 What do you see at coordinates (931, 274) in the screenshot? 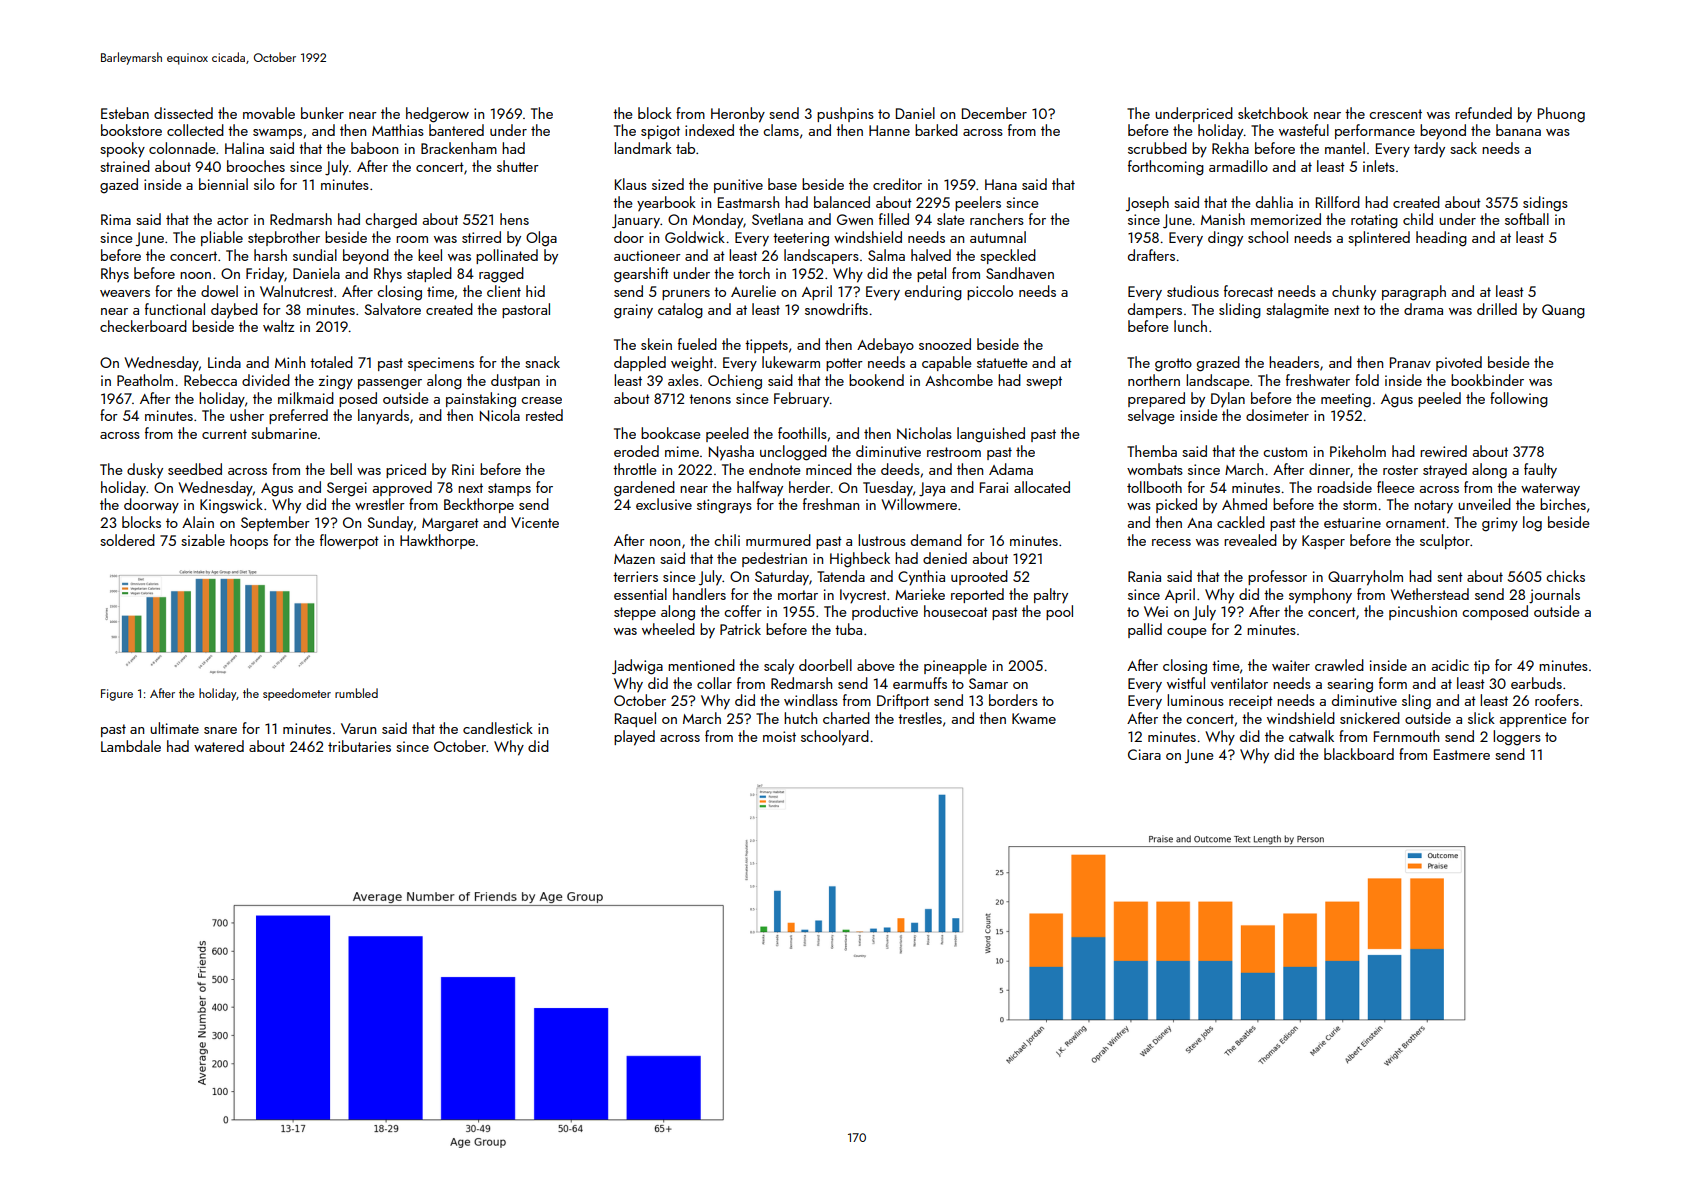
I see `petal` at bounding box center [931, 274].
